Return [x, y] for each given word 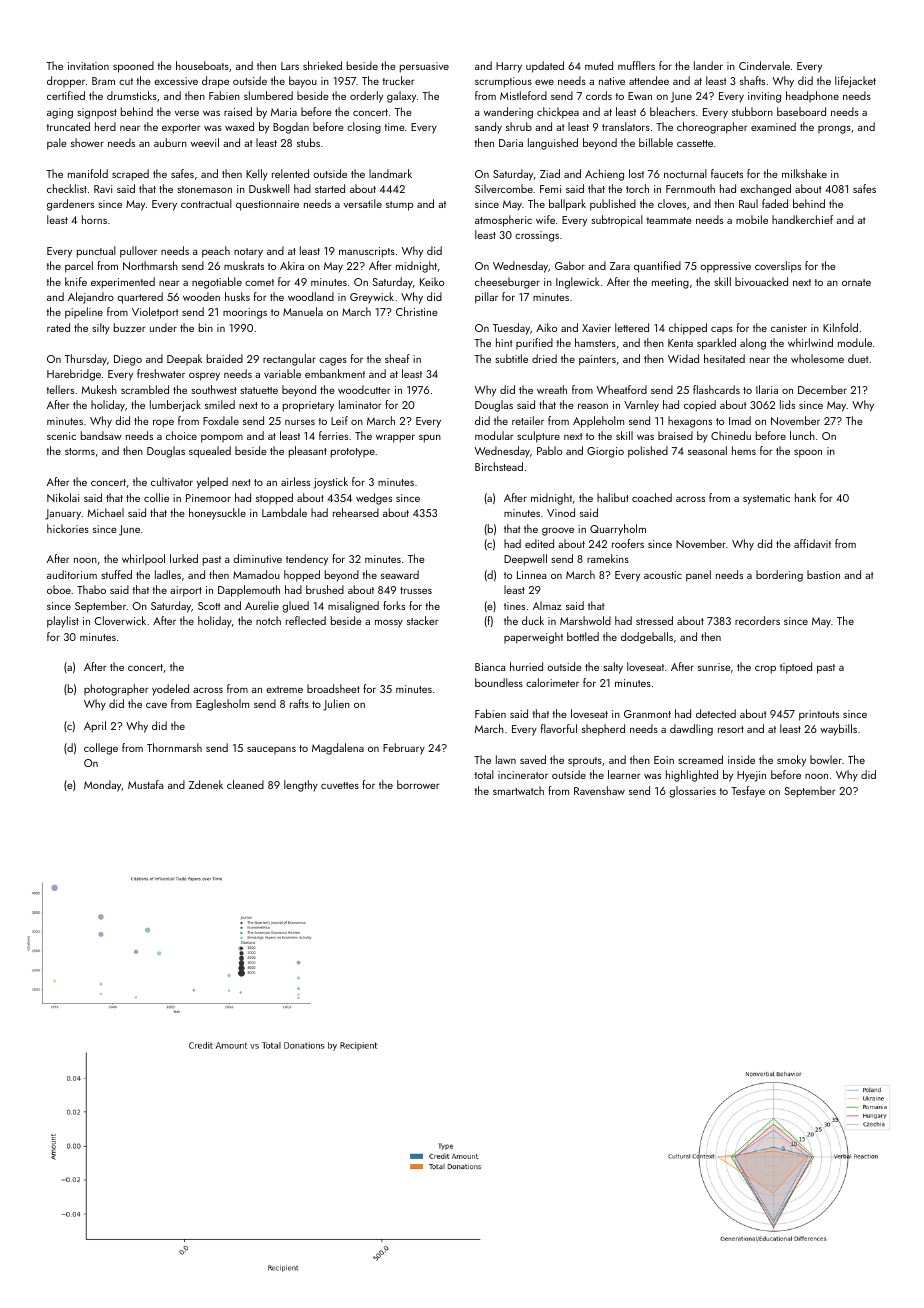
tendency [307, 560]
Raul [748, 203]
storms [80, 451]
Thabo [91, 589]
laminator [360, 404]
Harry [509, 67]
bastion [823, 574]
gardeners [70, 205]
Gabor [570, 265]
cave [156, 705]
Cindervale [764, 65]
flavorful [559, 728]
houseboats [202, 65]
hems [744, 450]
